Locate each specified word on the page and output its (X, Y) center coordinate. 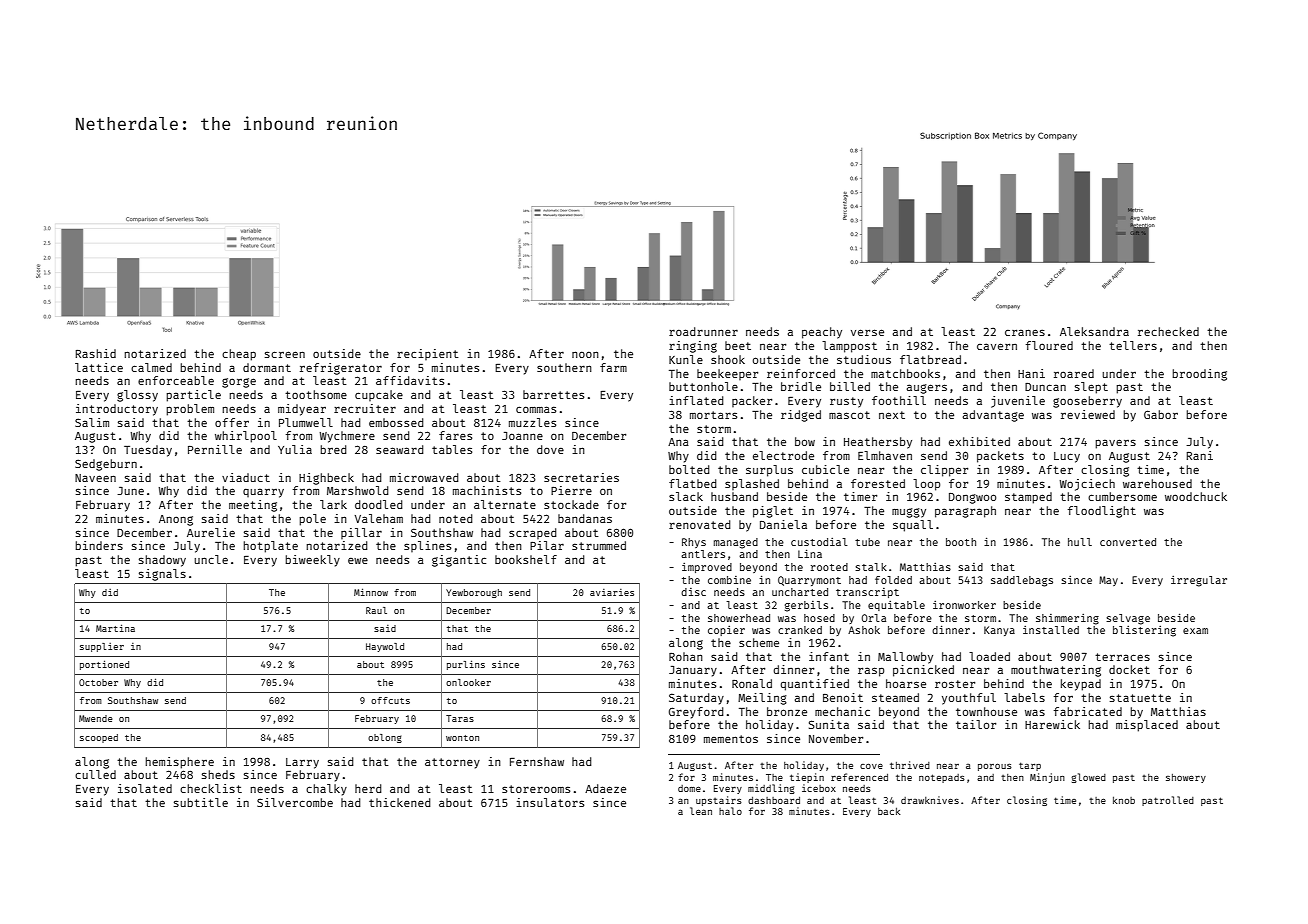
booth (961, 542)
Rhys (694, 543)
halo (730, 811)
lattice (99, 367)
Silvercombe (295, 802)
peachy (822, 333)
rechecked (1168, 331)
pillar (361, 533)
